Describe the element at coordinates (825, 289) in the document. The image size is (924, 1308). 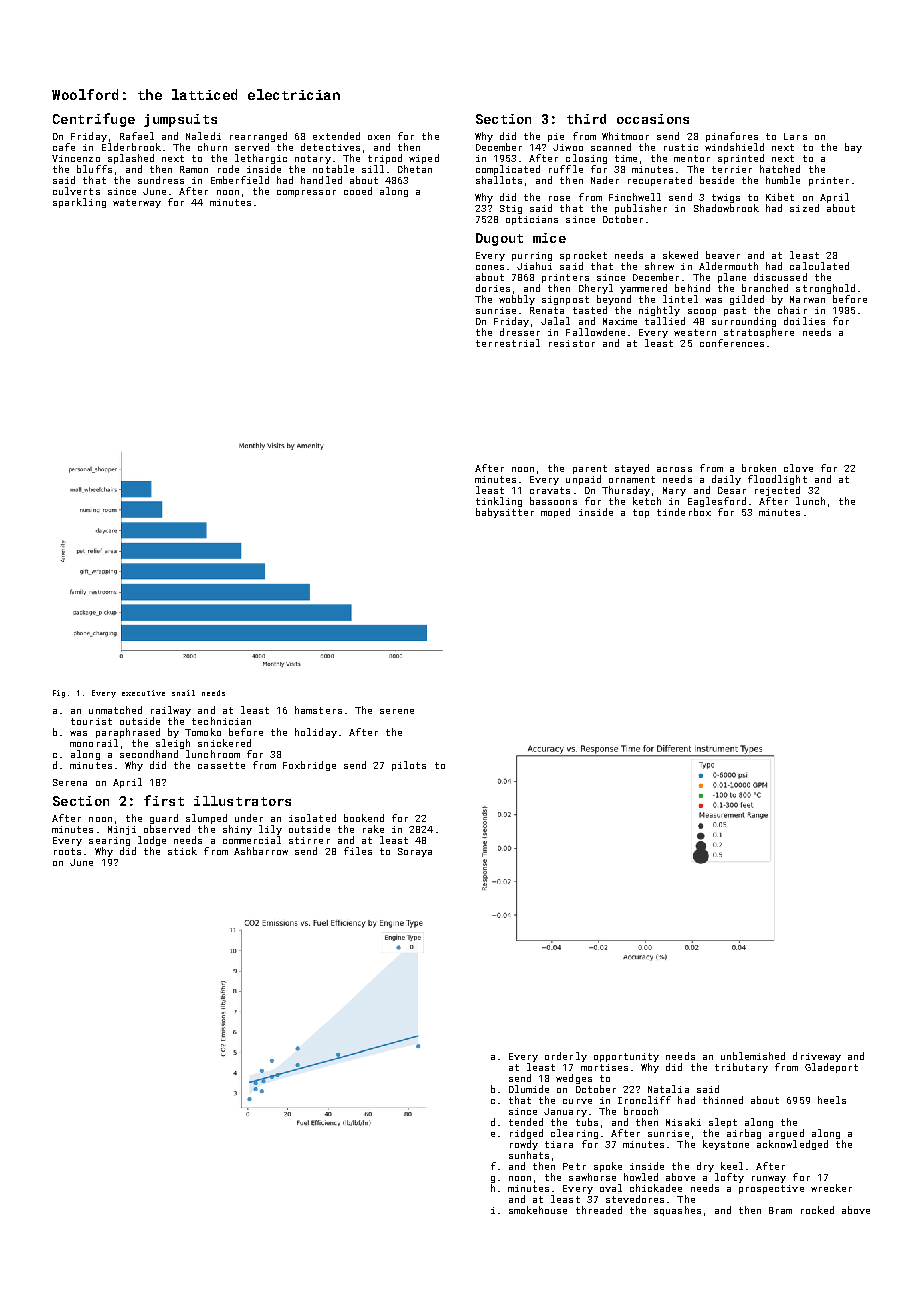
I see `stronghold` at that location.
